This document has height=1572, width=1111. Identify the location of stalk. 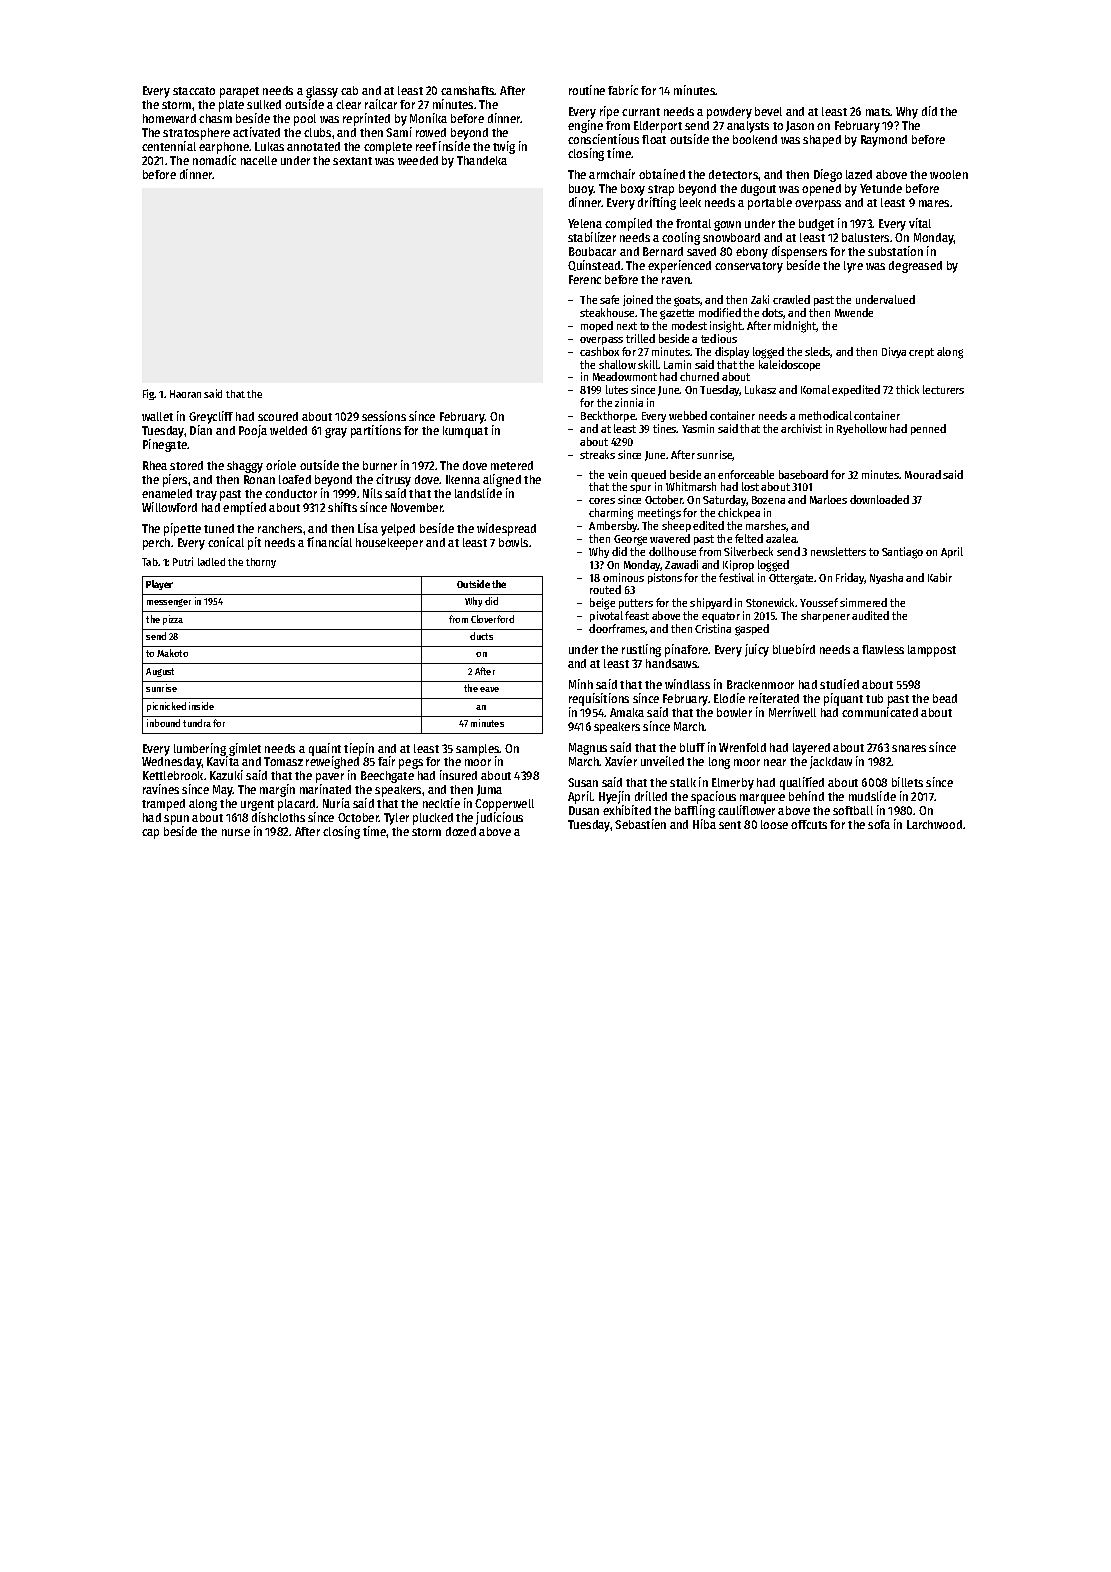
(683, 782).
